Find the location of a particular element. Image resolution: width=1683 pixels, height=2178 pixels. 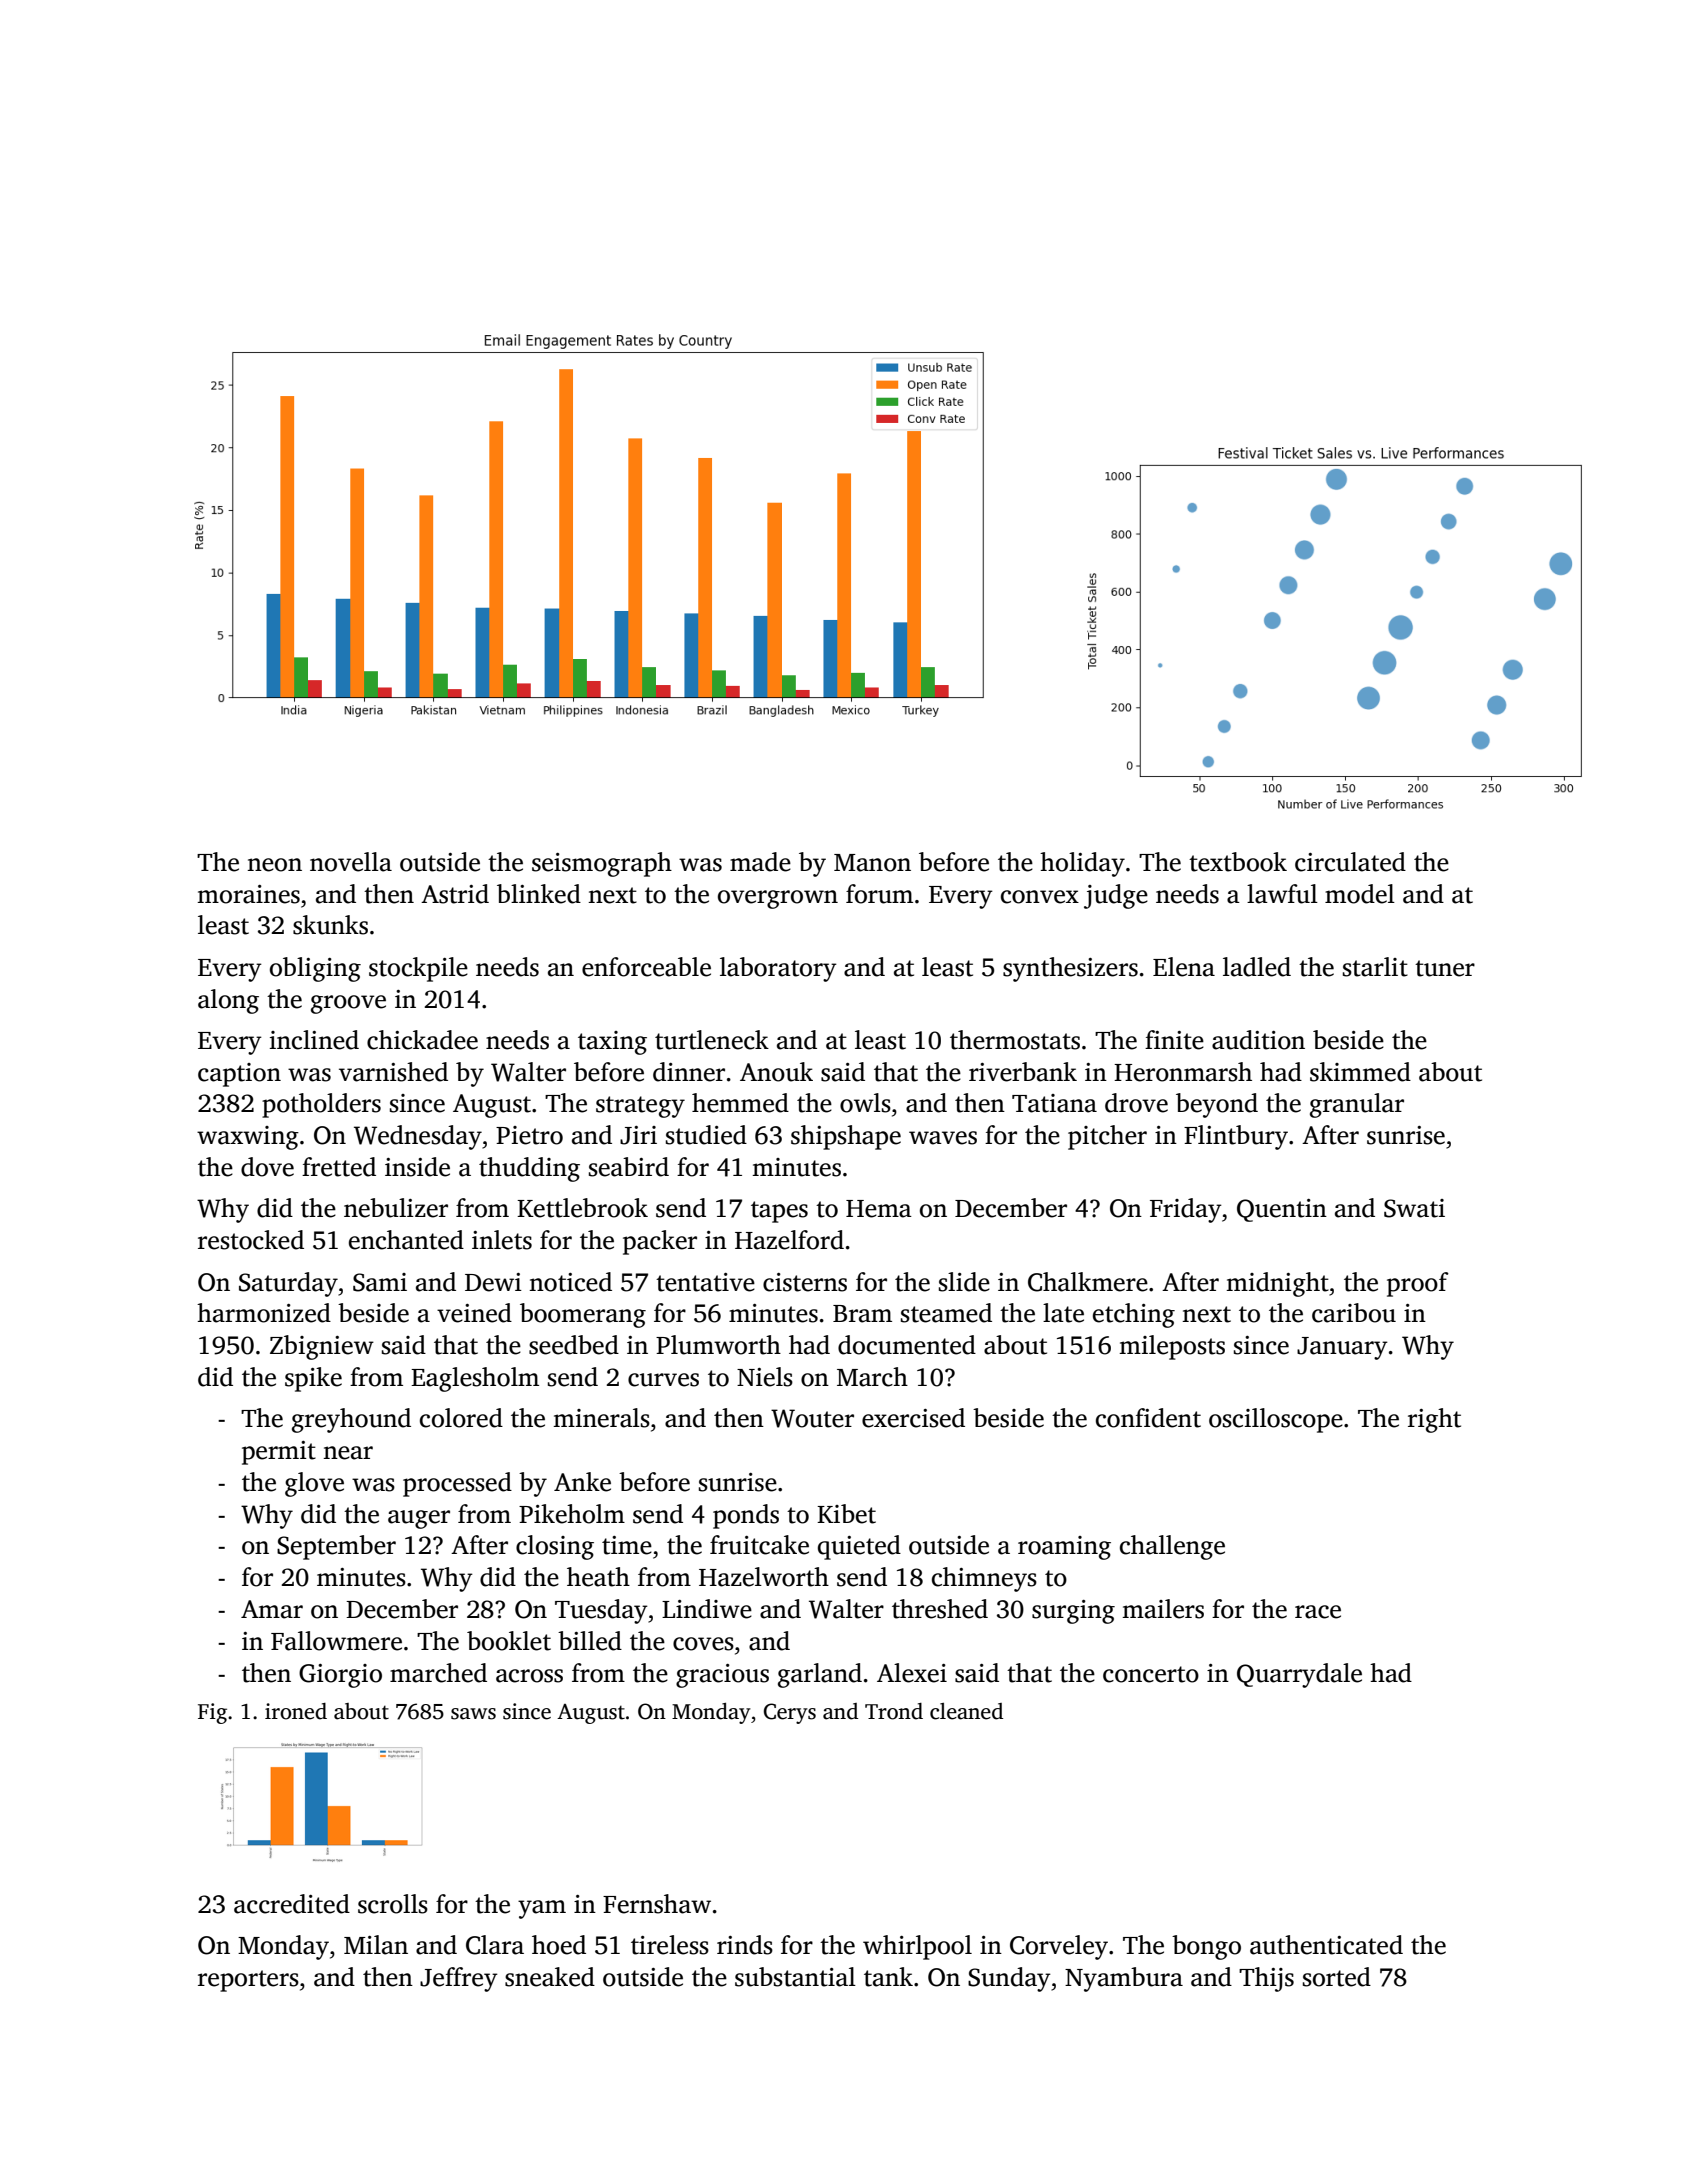

cisterns is located at coordinates (805, 1282).
